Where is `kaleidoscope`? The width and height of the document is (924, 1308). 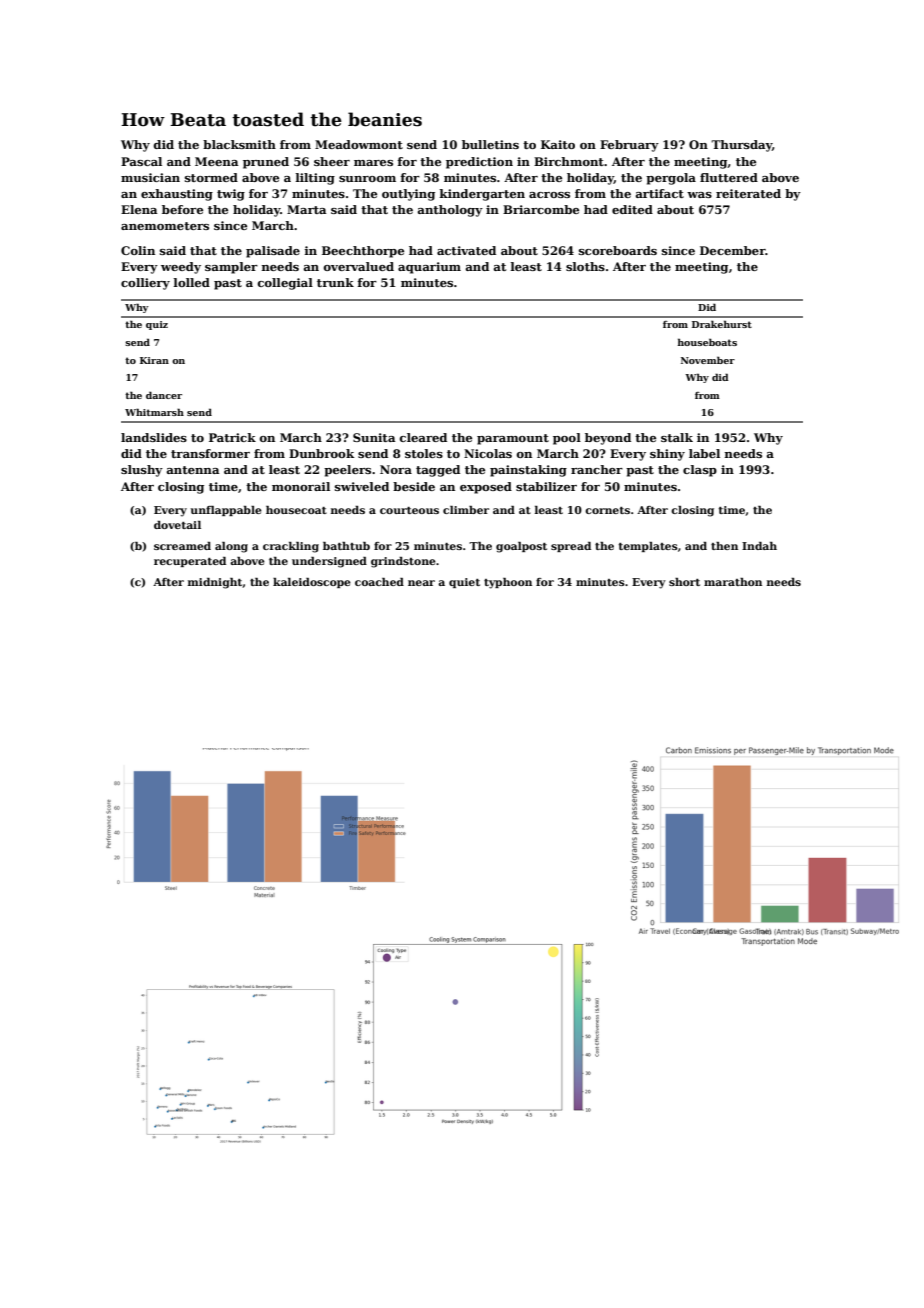 kaleidoscope is located at coordinates (312, 583).
